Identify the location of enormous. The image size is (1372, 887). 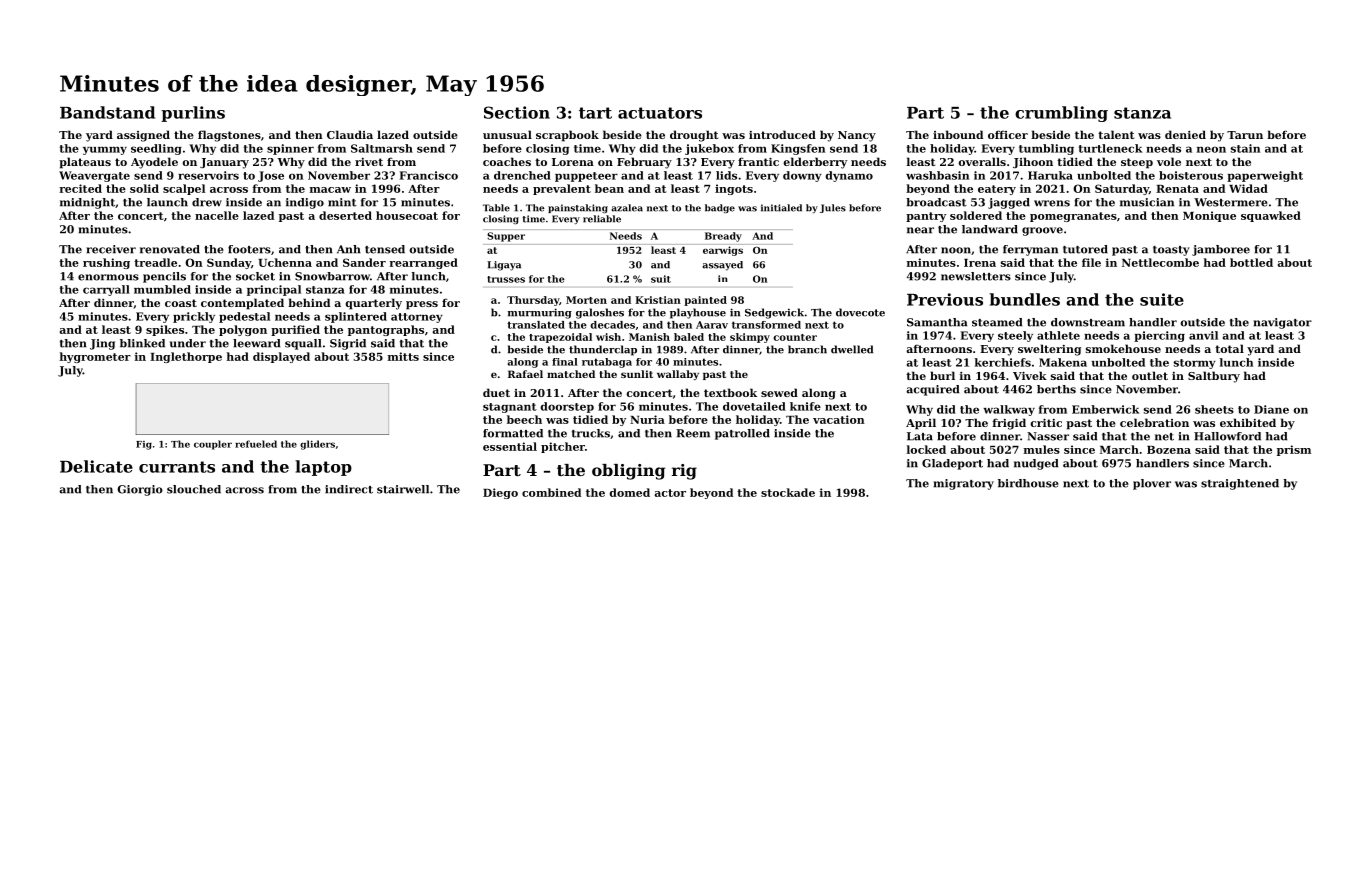
(108, 277).
